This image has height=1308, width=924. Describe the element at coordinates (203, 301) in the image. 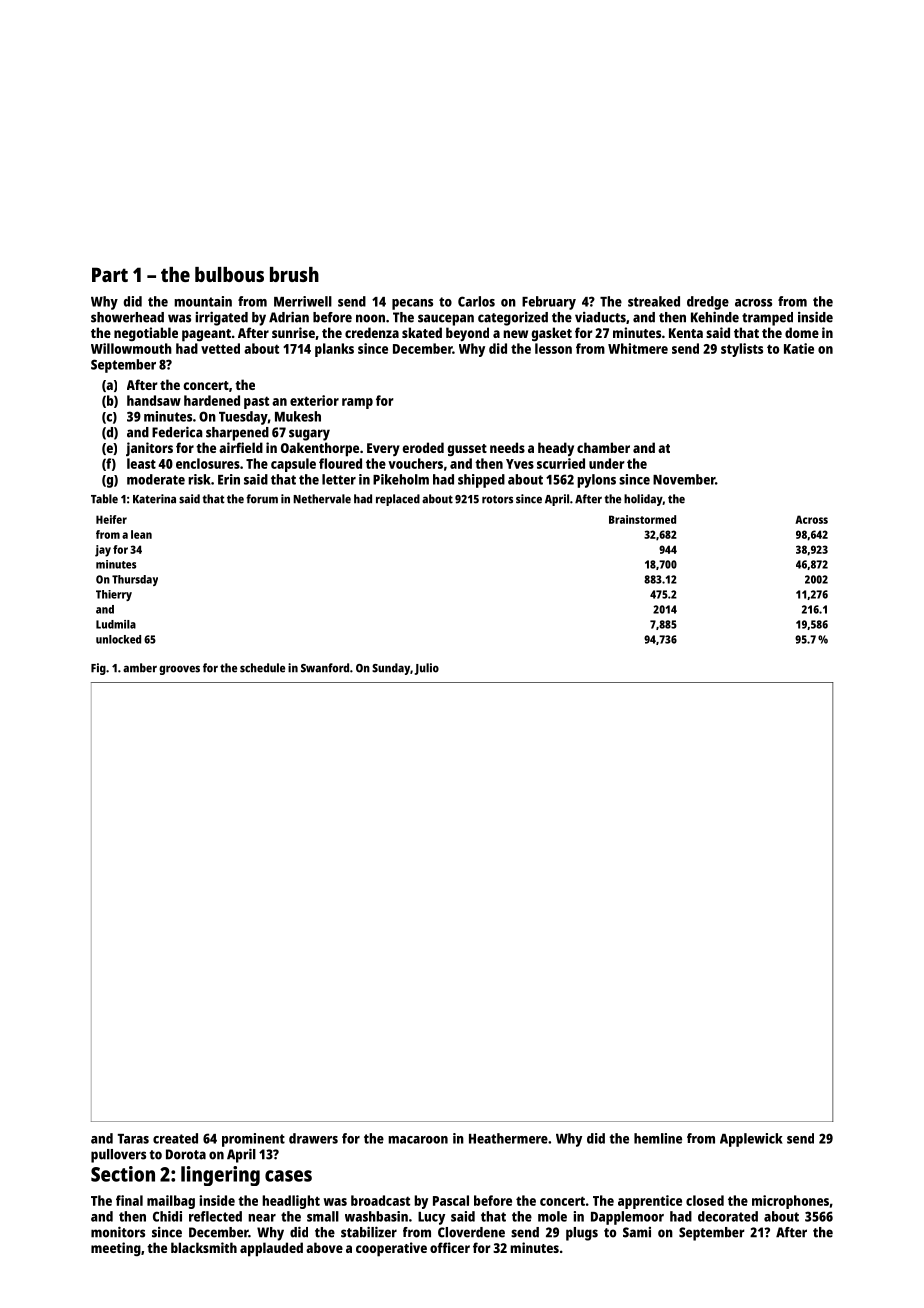

I see `mountain` at that location.
